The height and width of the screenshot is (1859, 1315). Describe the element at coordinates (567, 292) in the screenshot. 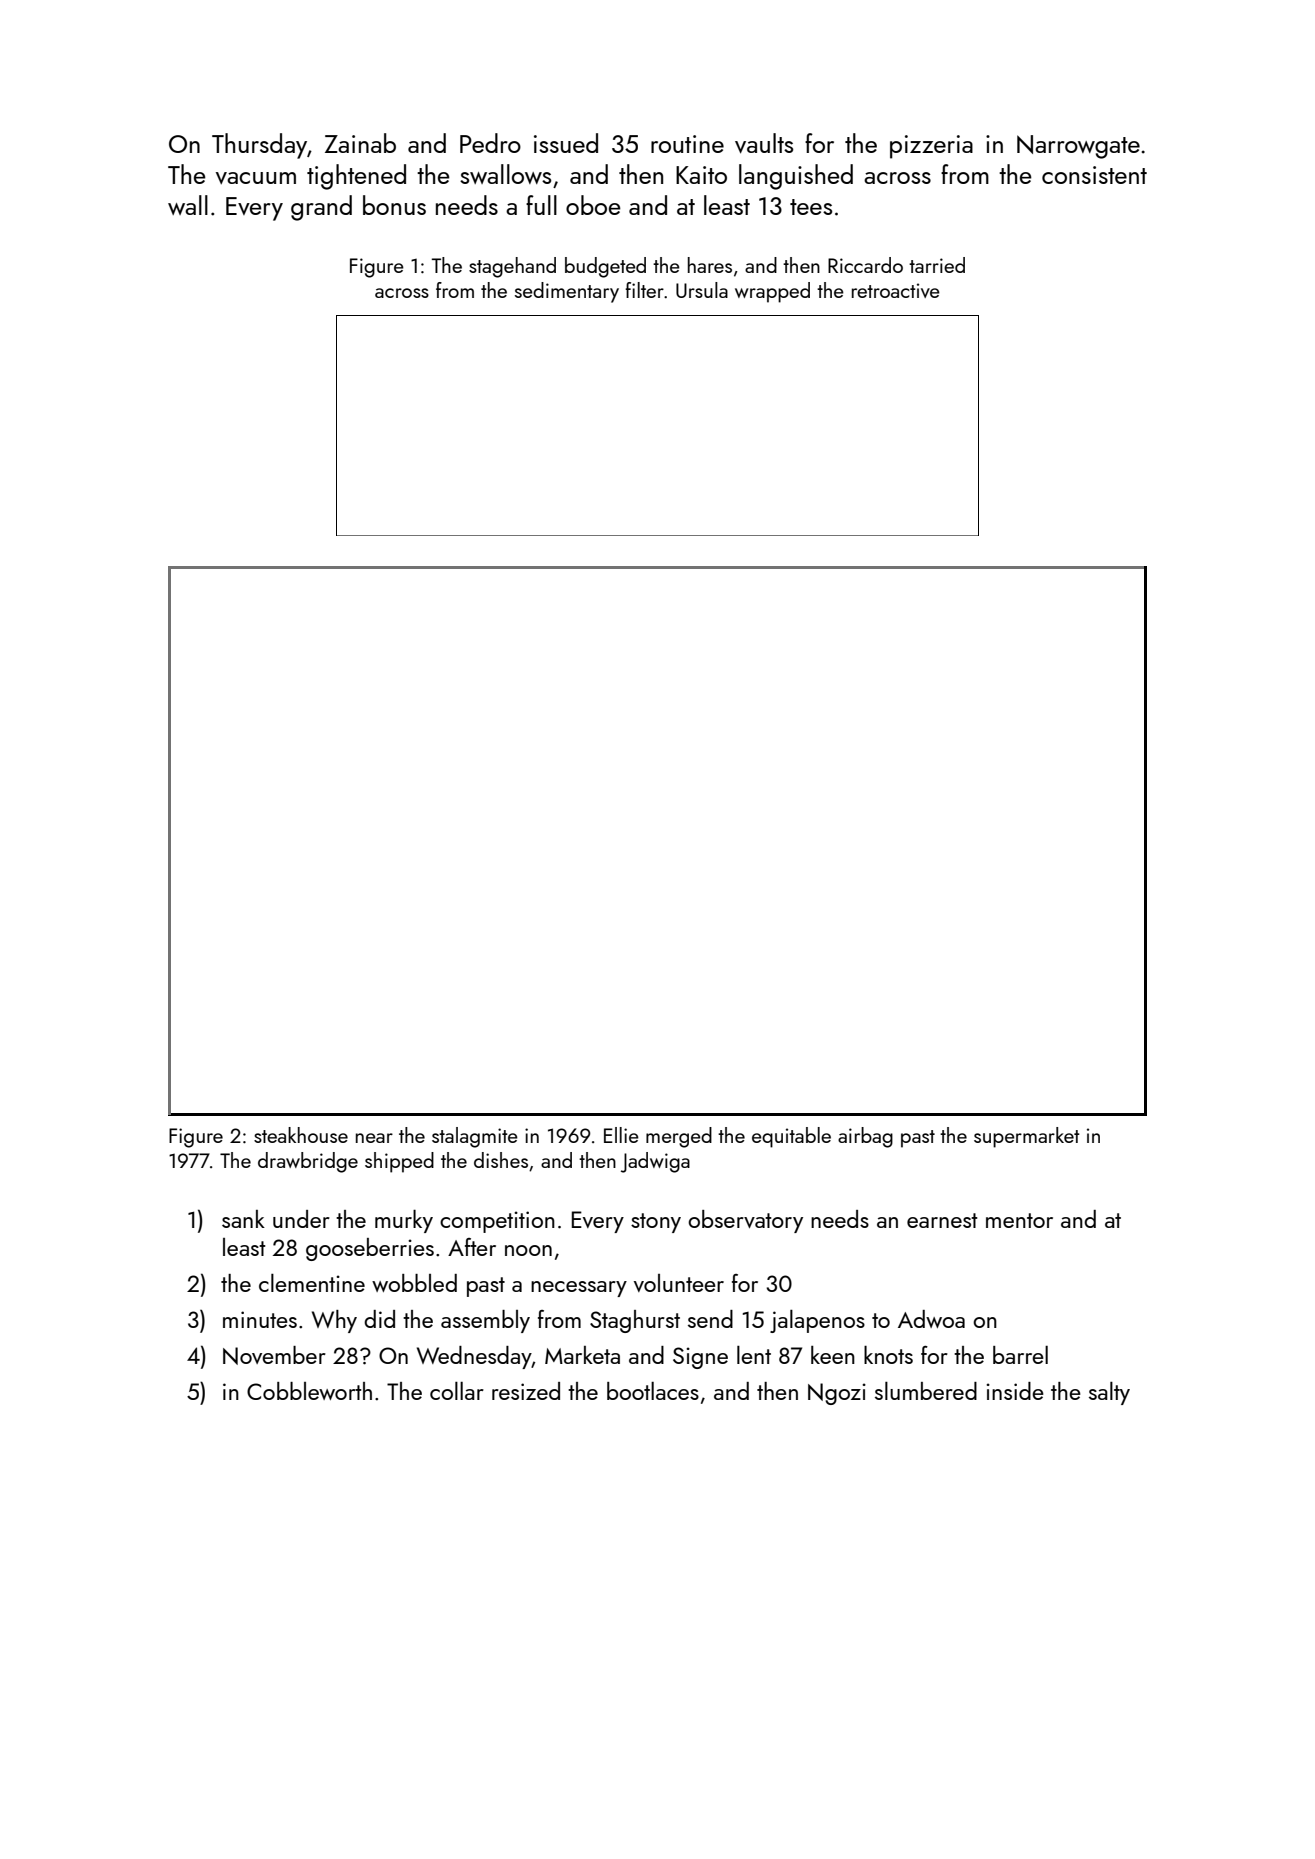

I see `sedimentary` at that location.
